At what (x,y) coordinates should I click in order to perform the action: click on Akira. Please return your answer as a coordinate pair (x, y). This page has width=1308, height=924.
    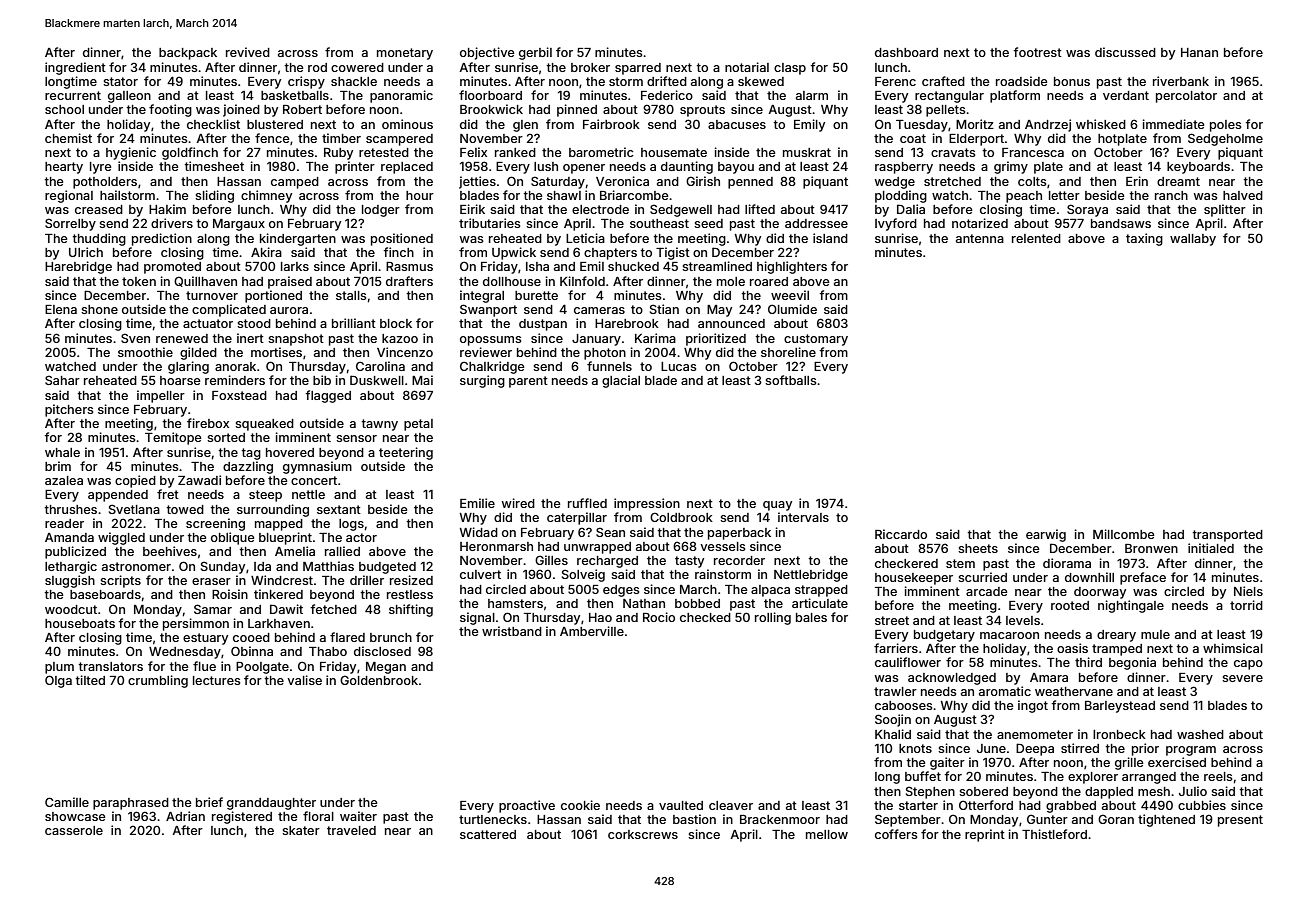
    Looking at the image, I should click on (266, 252).
